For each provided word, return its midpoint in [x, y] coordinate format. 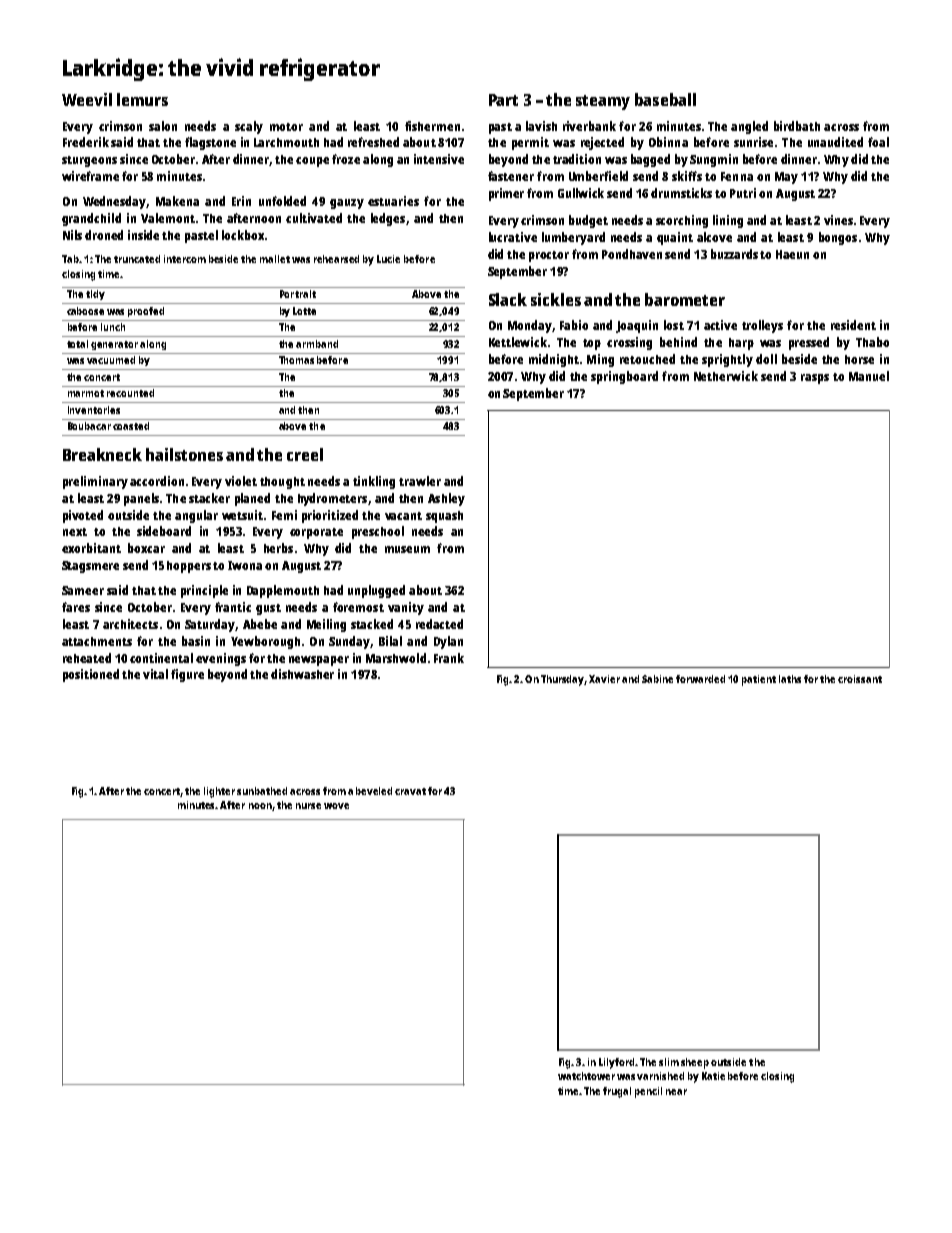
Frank [449, 658]
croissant [860, 679]
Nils [72, 235]
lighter [221, 792]
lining [728, 221]
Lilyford [616, 1063]
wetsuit [242, 515]
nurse [308, 806]
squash [444, 517]
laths [790, 679]
